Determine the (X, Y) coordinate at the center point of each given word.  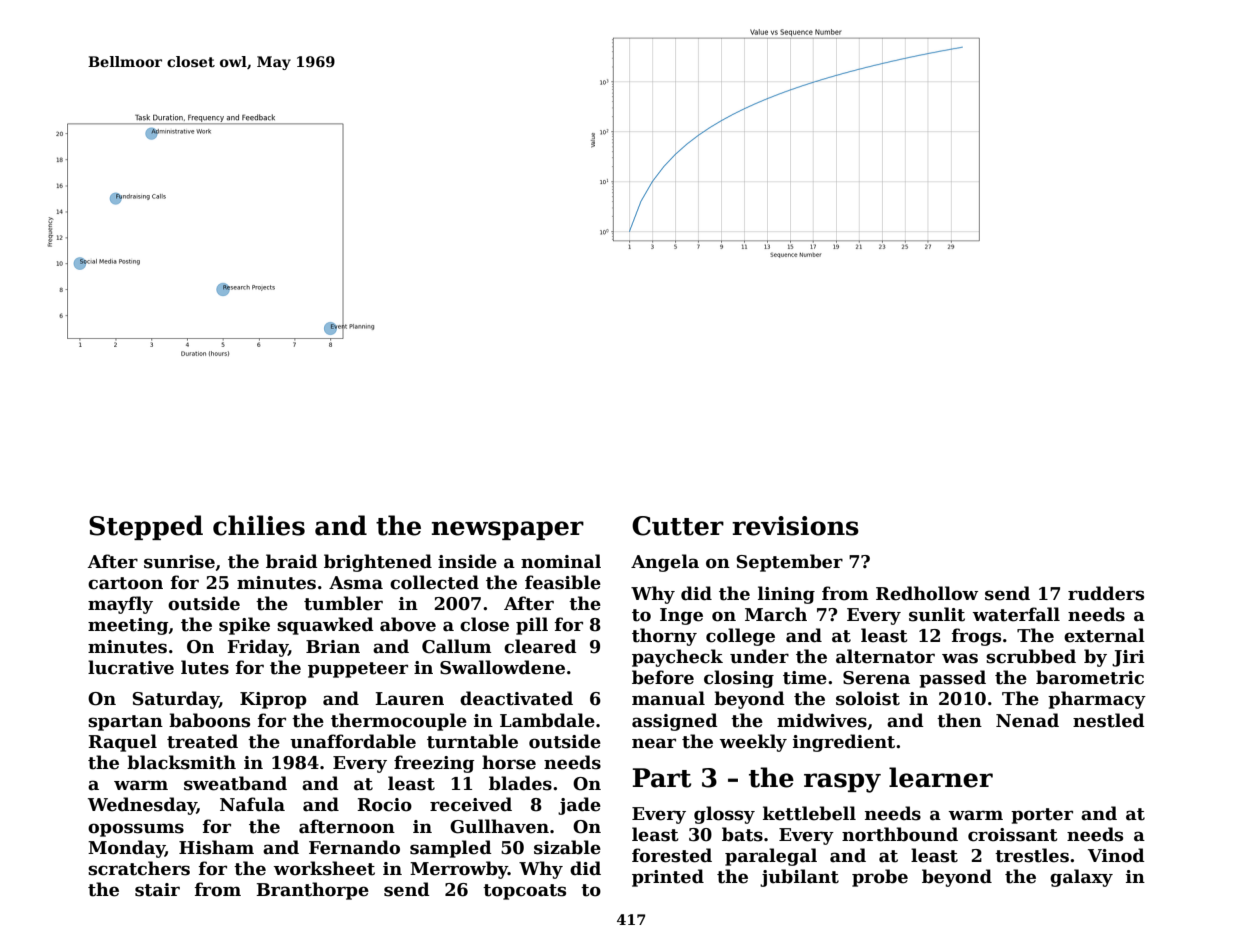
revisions (795, 526)
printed (668, 878)
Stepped (146, 527)
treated (202, 741)
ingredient (844, 743)
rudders (1106, 593)
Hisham (216, 847)
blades (520, 783)
